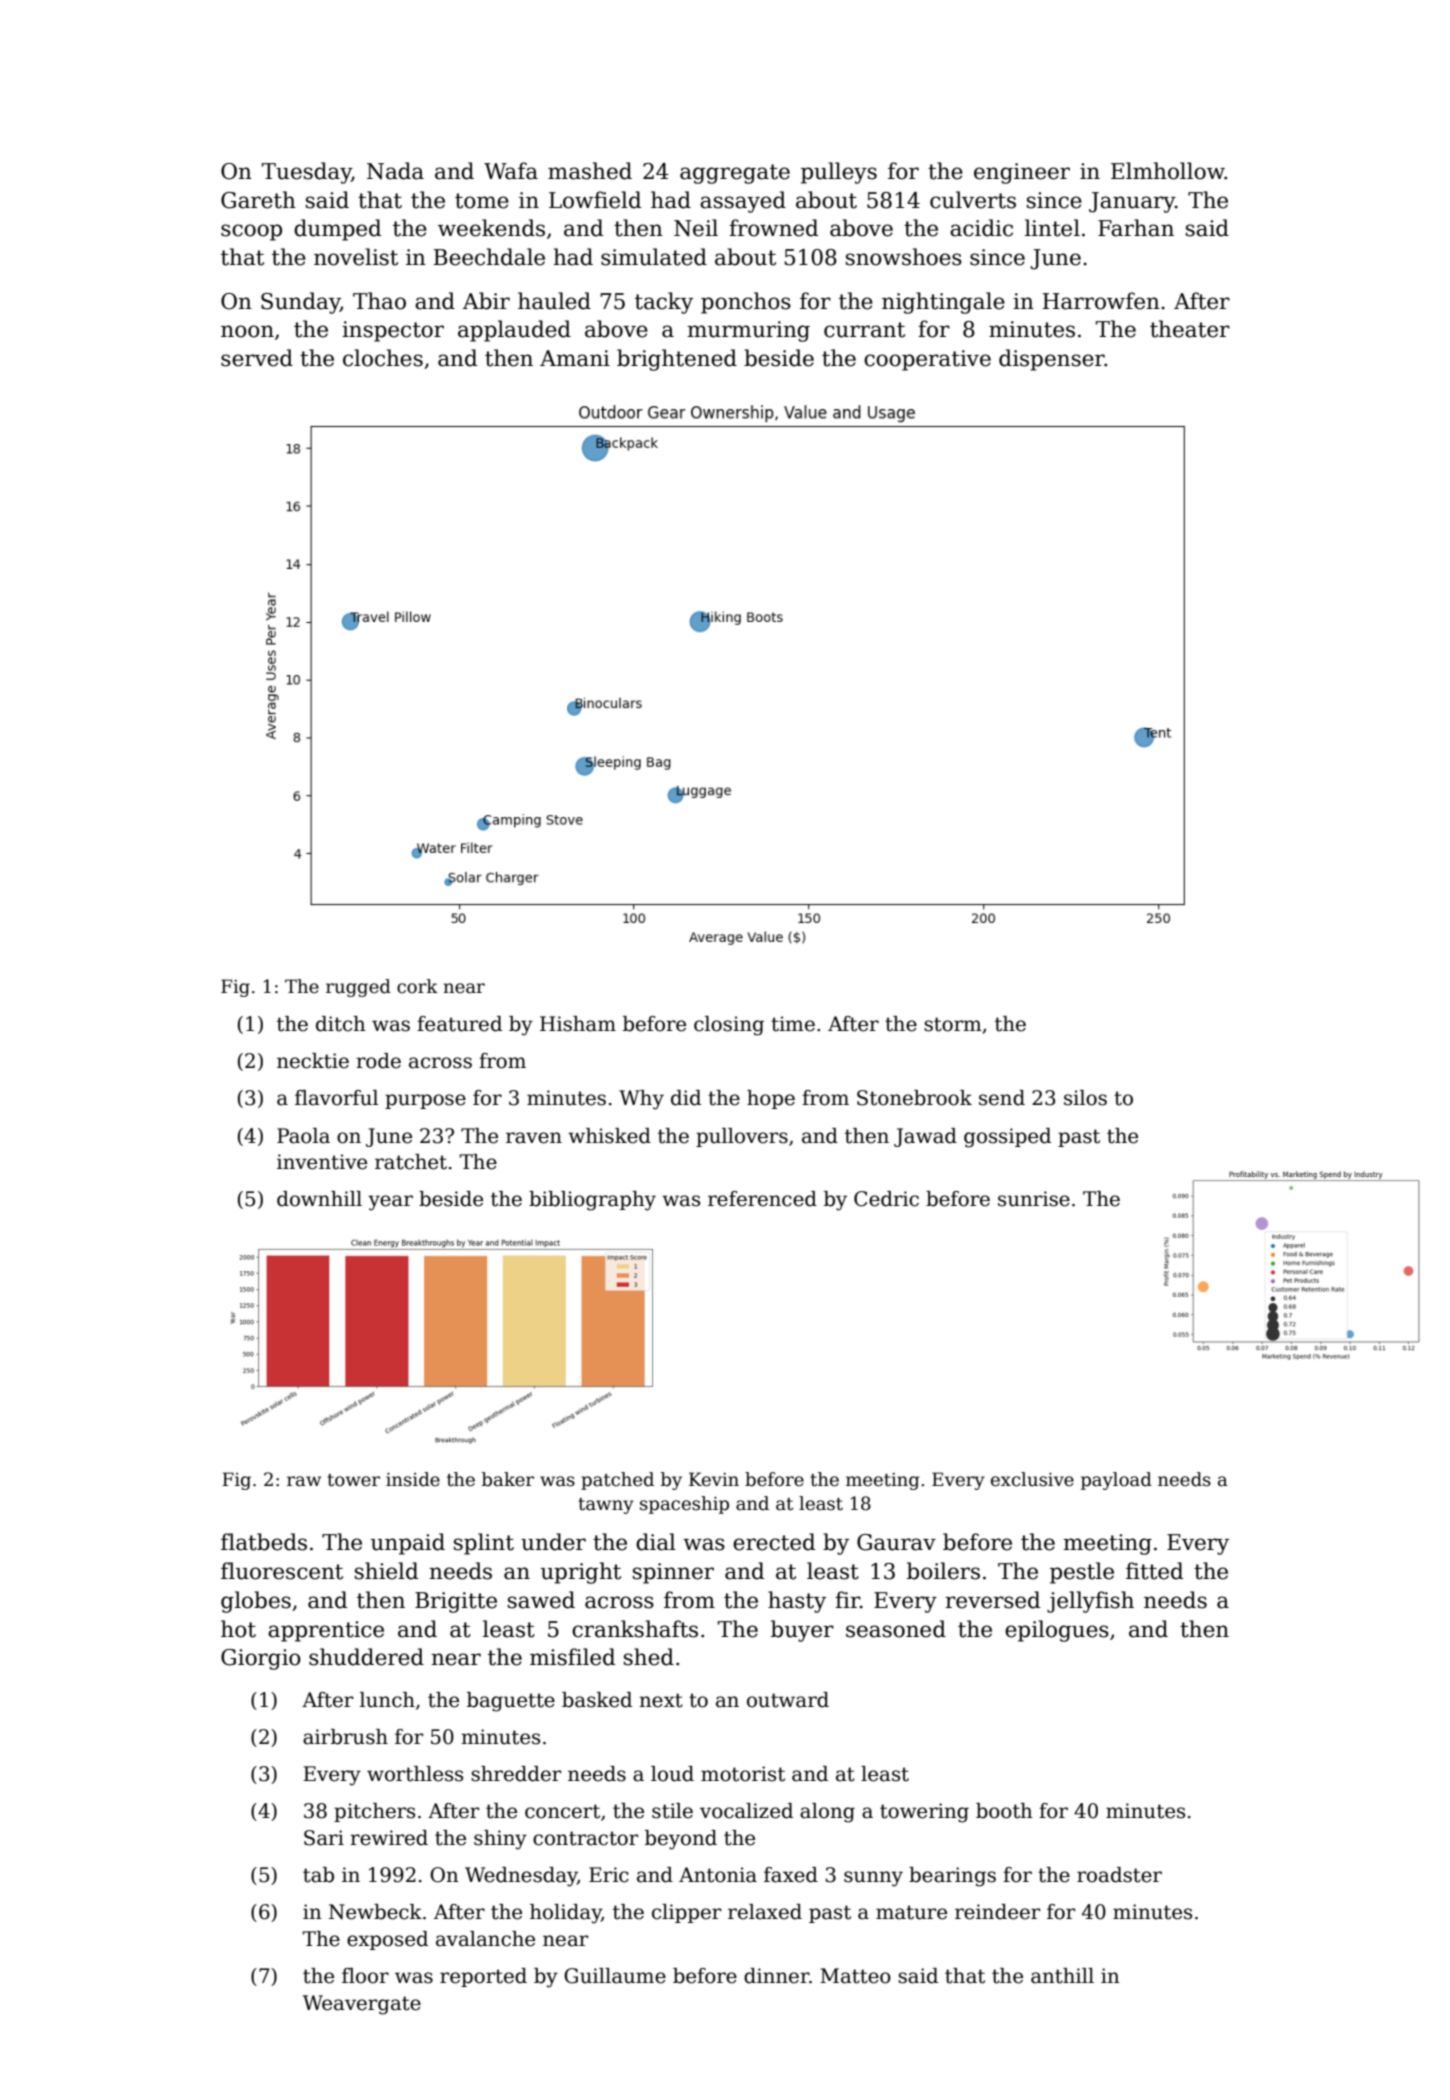  Describe the element at coordinates (762, 1199) in the screenshot. I see `referenced` at that location.
